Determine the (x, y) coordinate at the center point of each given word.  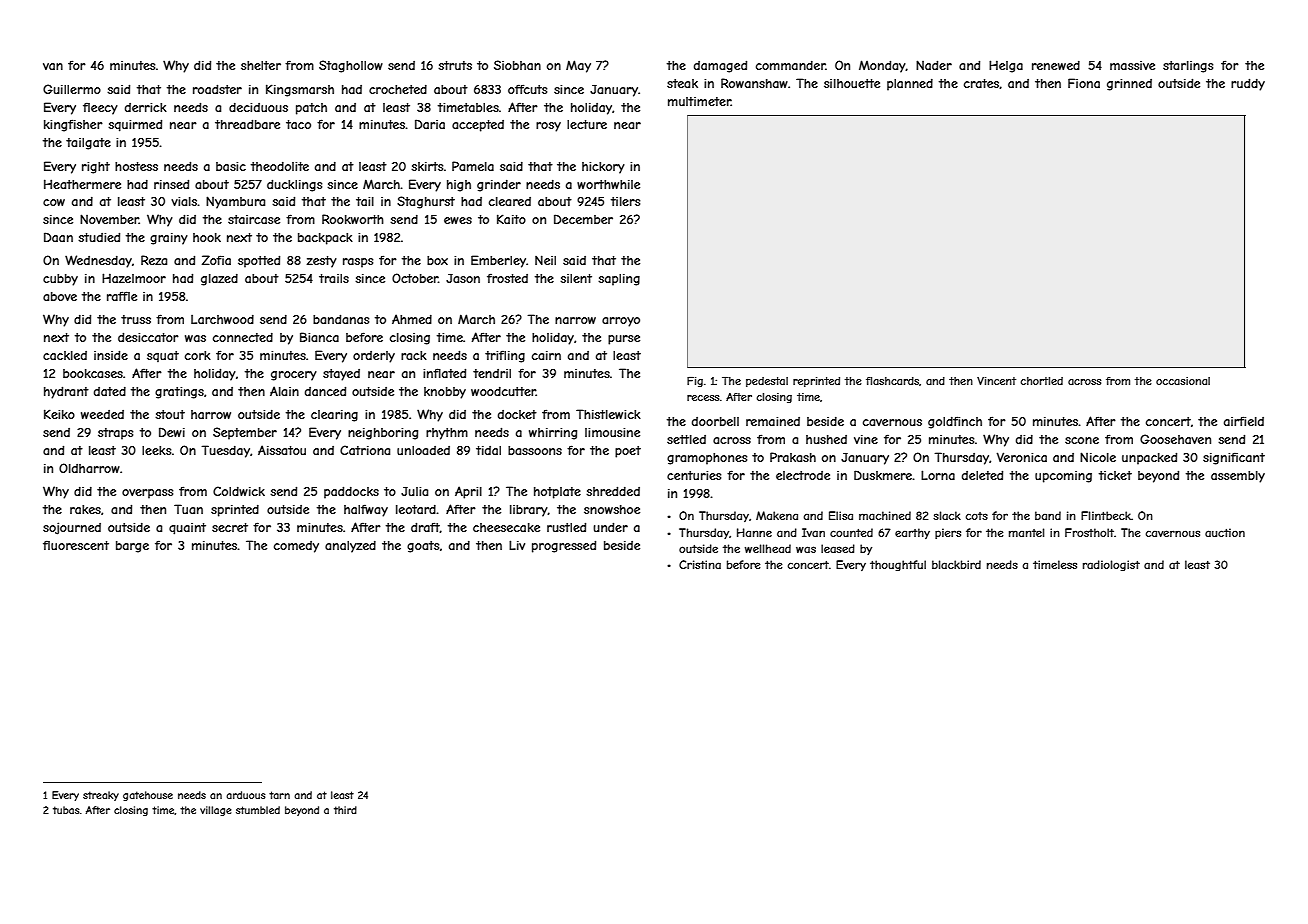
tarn (279, 795)
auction (1225, 532)
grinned (1129, 85)
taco (298, 124)
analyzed (350, 547)
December (583, 219)
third (345, 810)
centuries (694, 475)
